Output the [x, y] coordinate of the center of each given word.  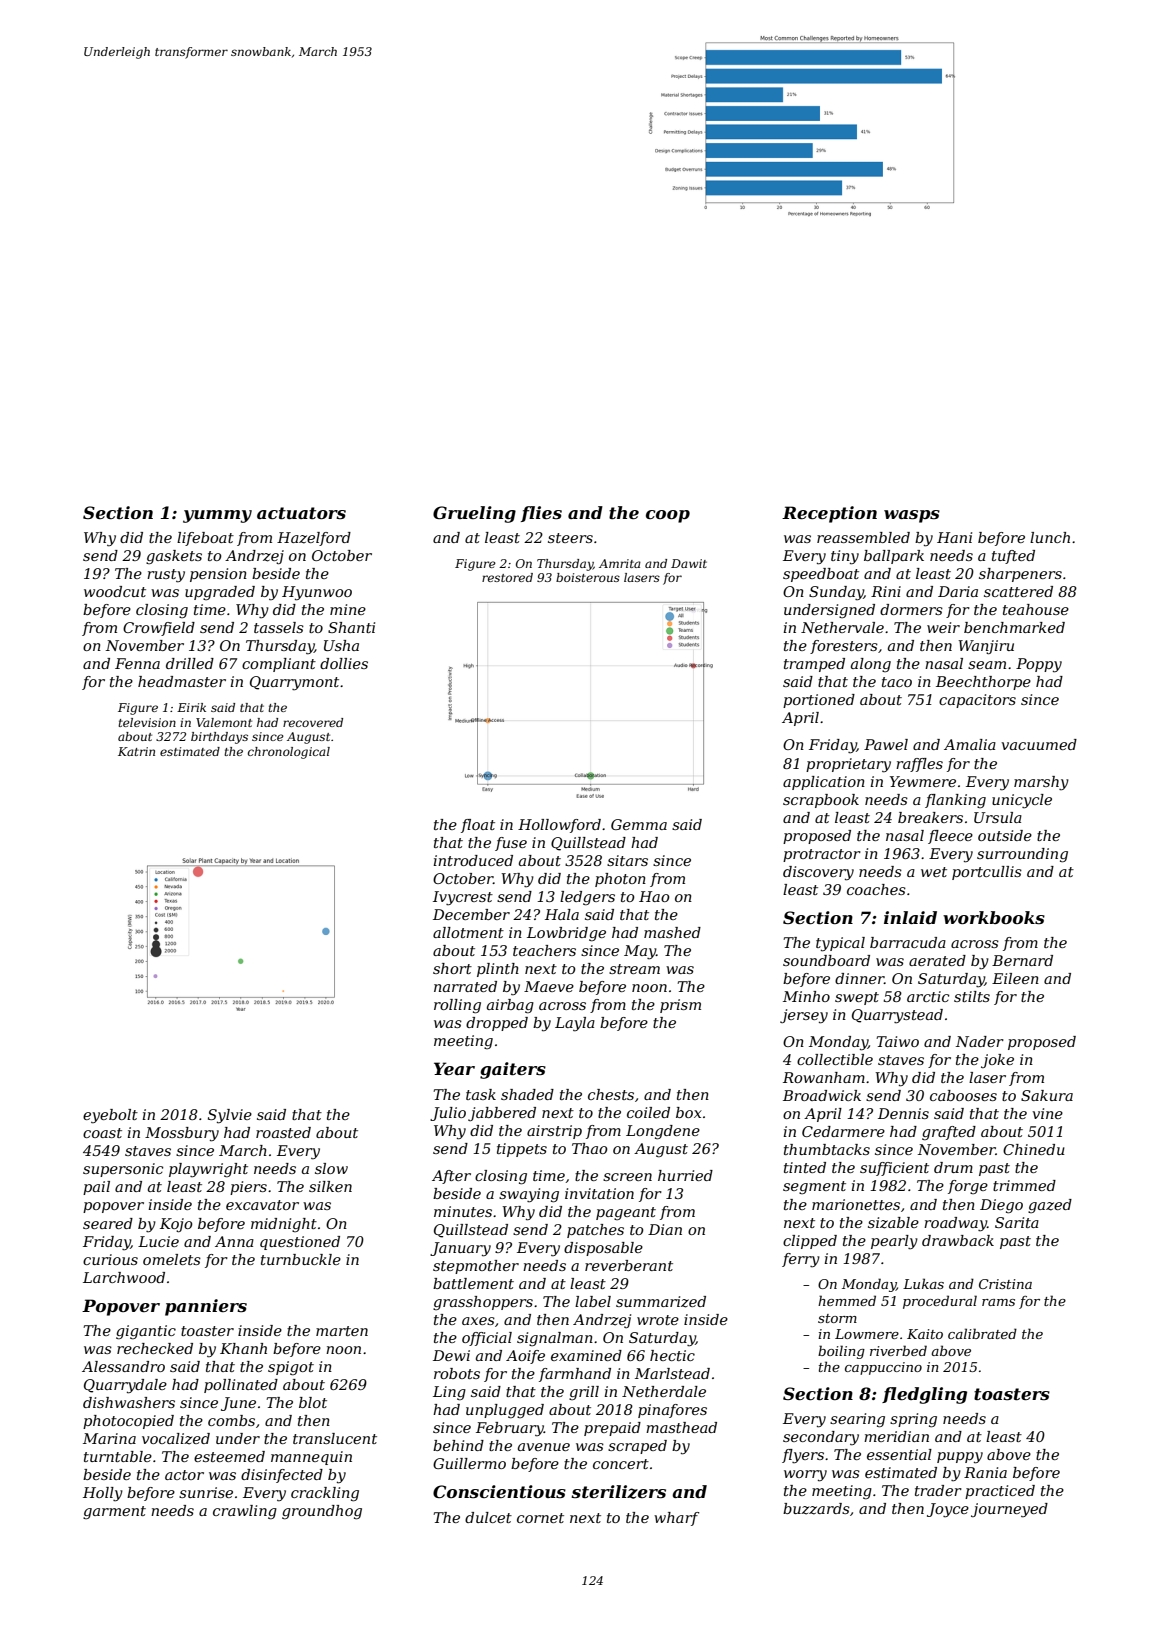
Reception [829, 514]
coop [668, 516]
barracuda [908, 942]
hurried [685, 1175]
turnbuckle [301, 1259]
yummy [217, 516]
